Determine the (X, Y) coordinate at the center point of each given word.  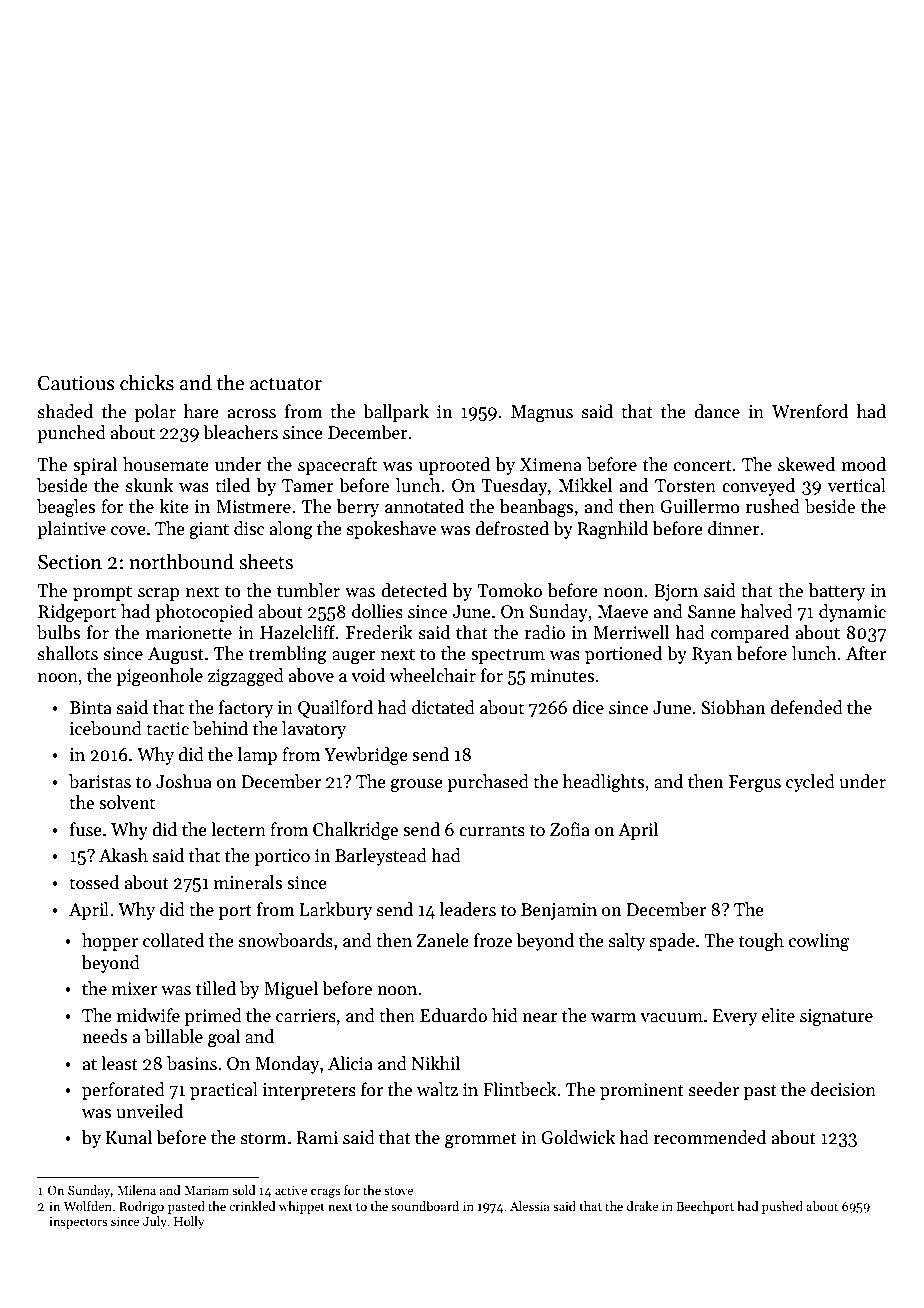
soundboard (425, 1206)
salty (627, 942)
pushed (782, 1207)
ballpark (396, 413)
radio (545, 632)
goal (224, 1038)
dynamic (852, 613)
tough (761, 942)
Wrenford (810, 411)
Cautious (76, 383)
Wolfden (88, 1206)
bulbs (58, 632)
